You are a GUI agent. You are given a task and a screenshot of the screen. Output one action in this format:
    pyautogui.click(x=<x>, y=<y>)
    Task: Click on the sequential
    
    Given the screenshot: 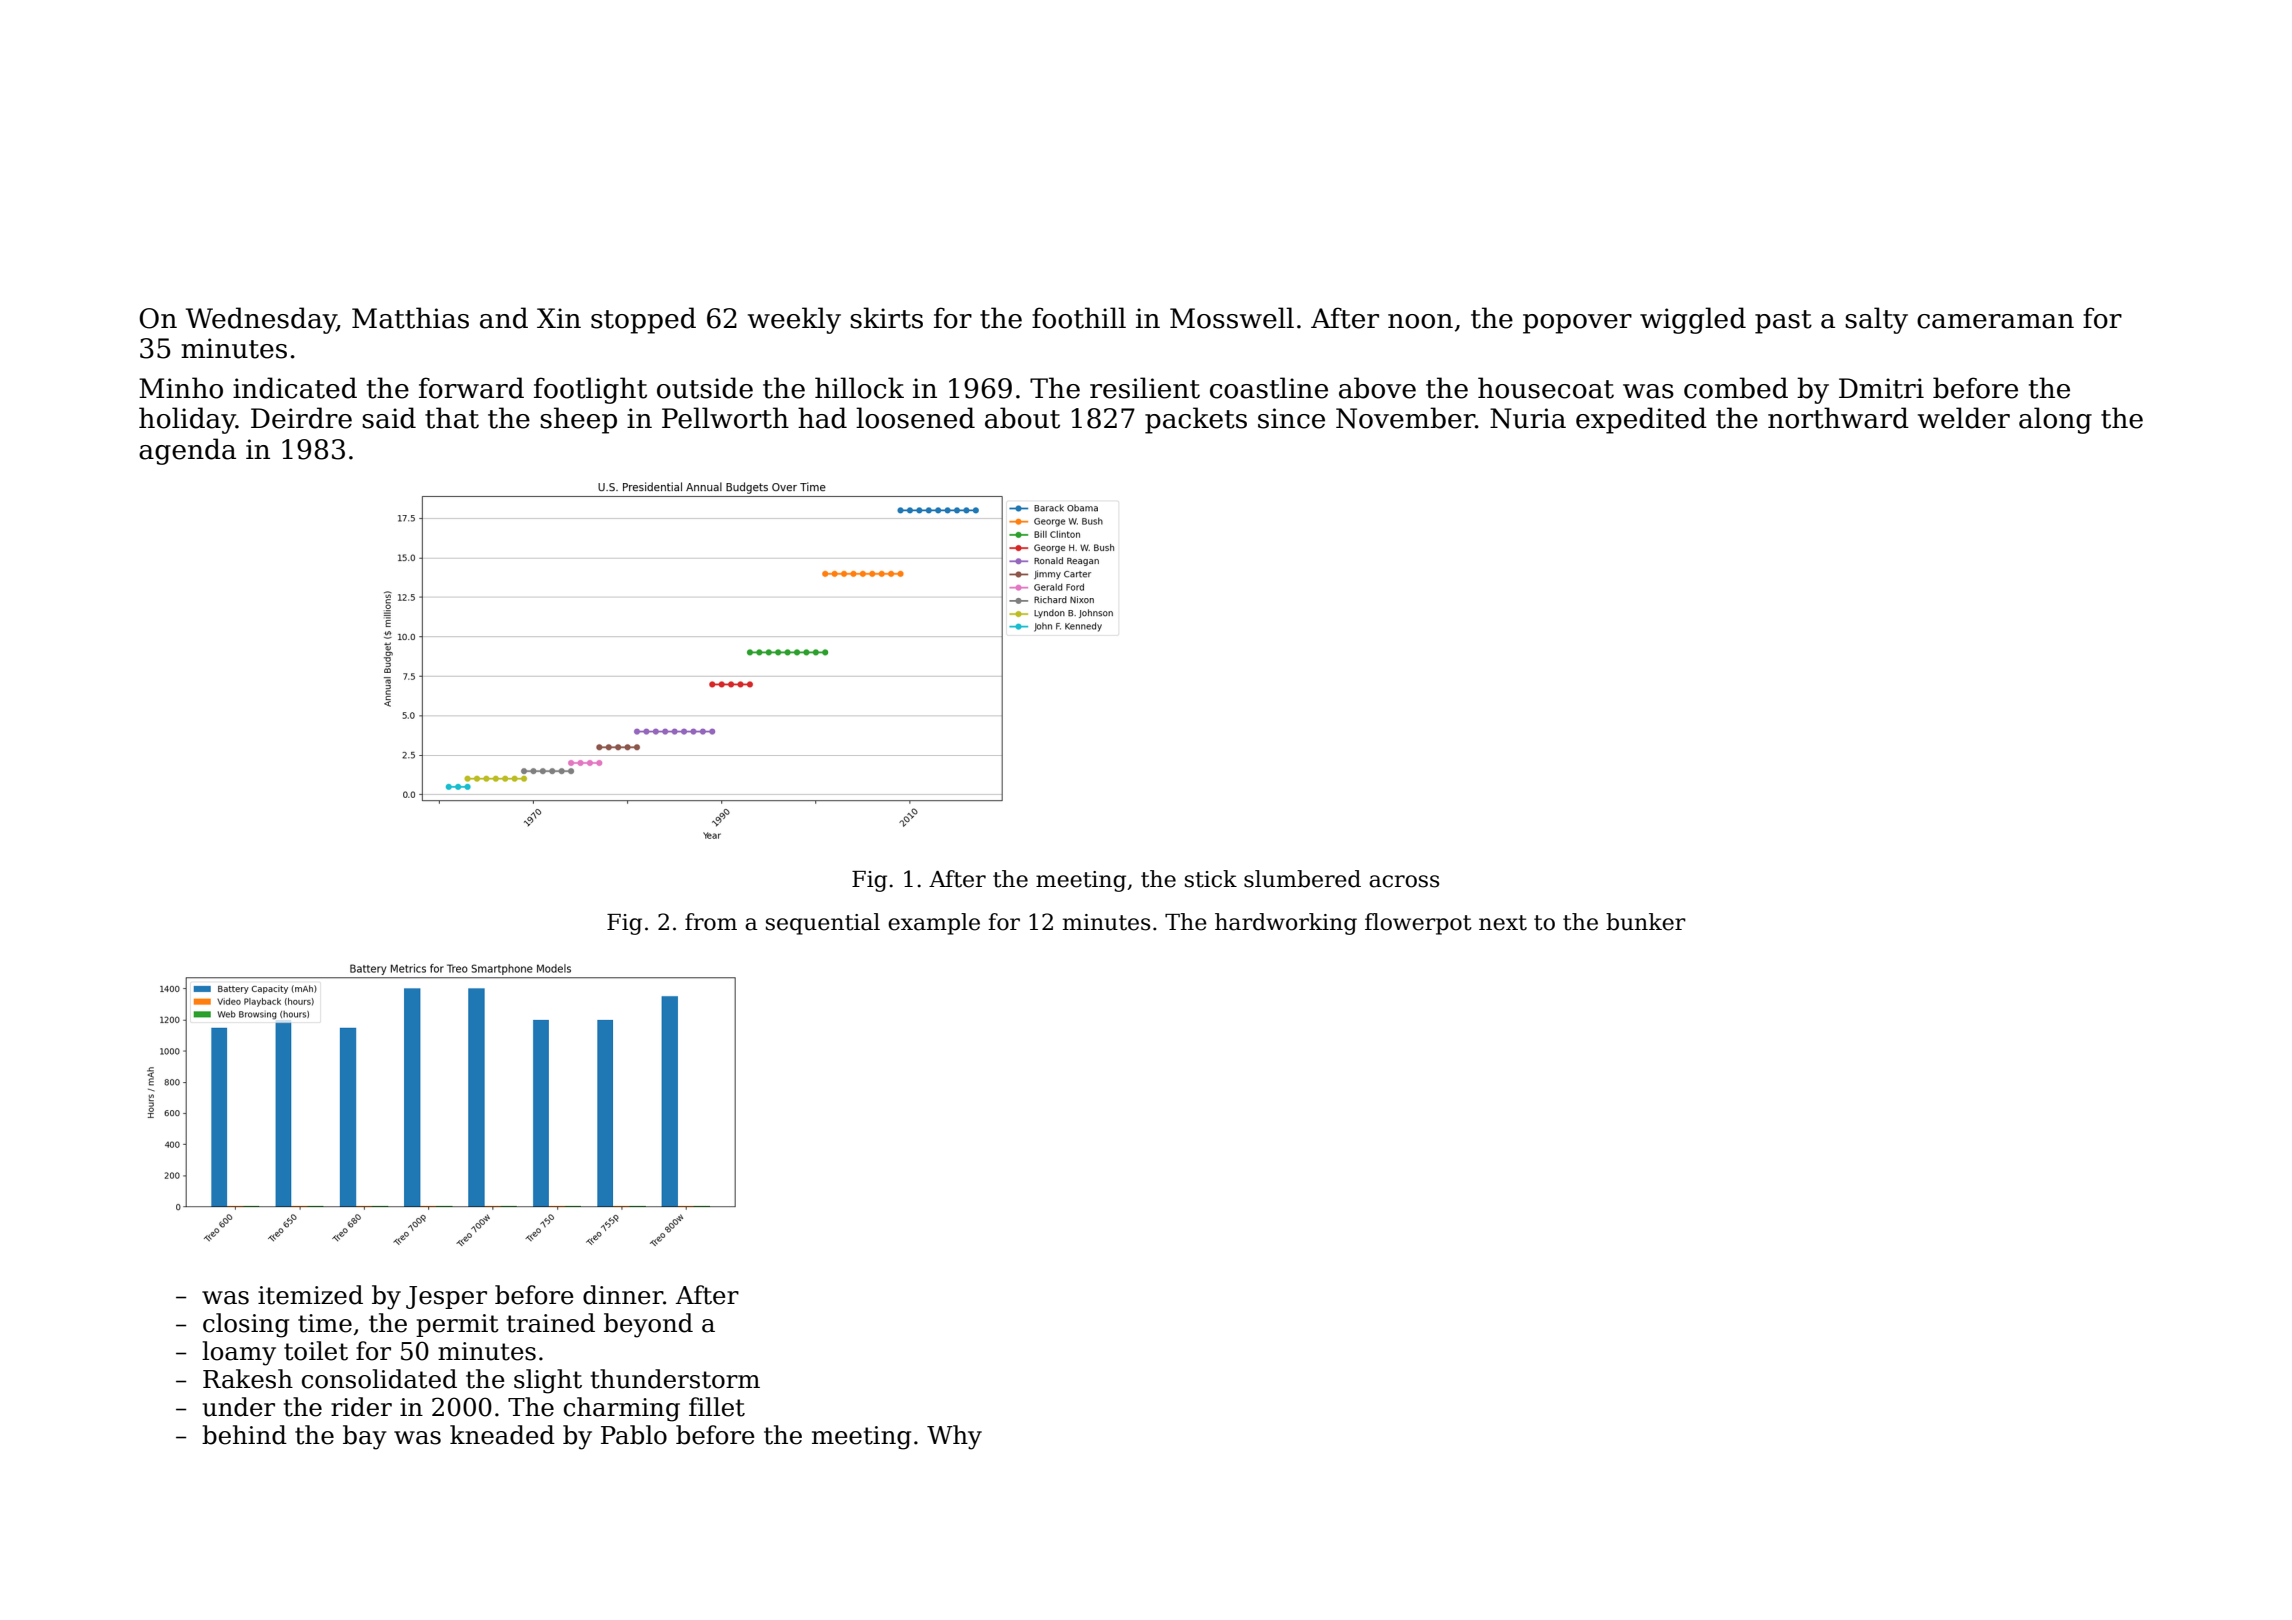 What is the action you would take?
    pyautogui.click(x=823, y=924)
